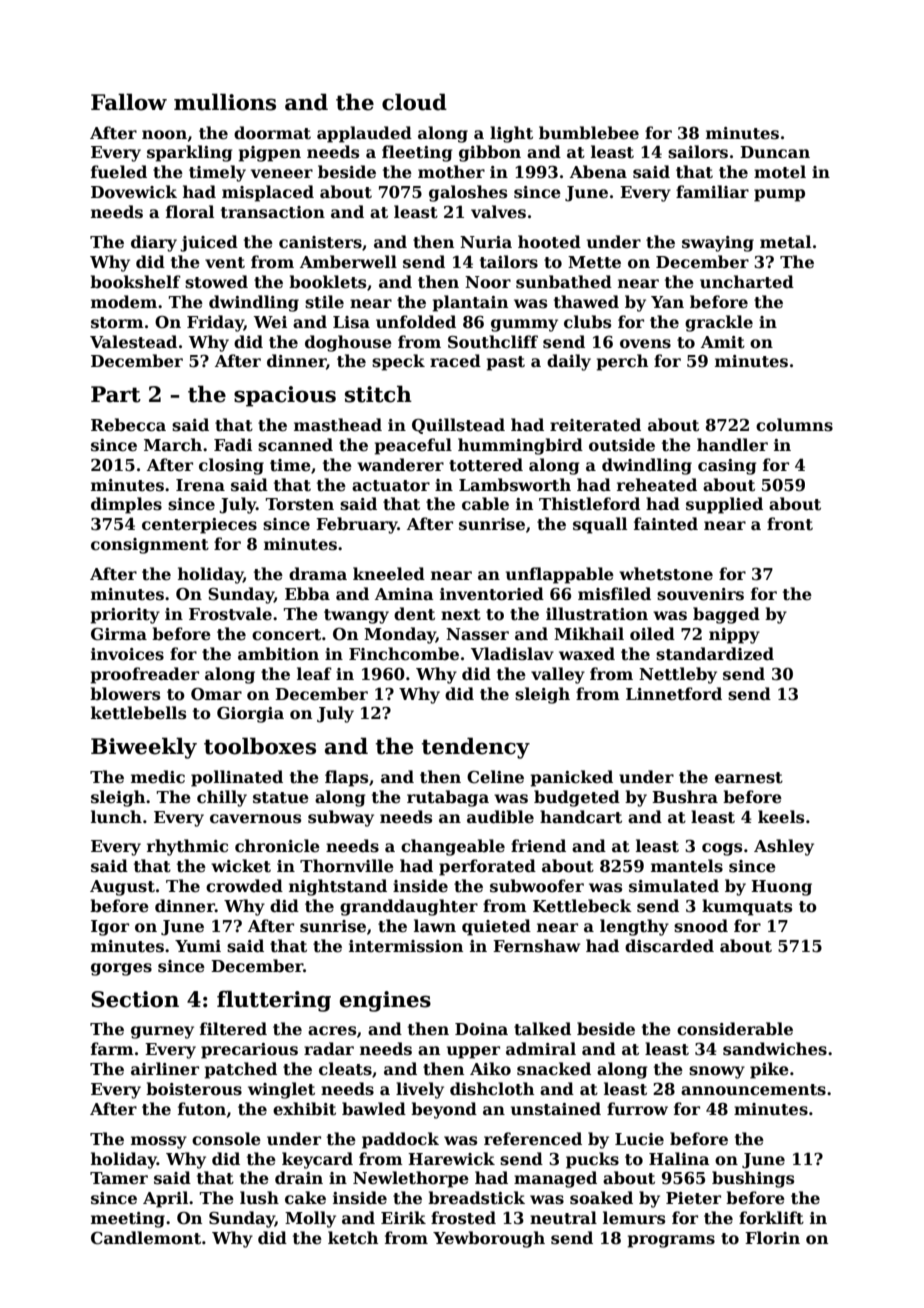 The height and width of the document is (1308, 924). What do you see at coordinates (678, 675) in the document?
I see `Nettleby` at bounding box center [678, 675].
